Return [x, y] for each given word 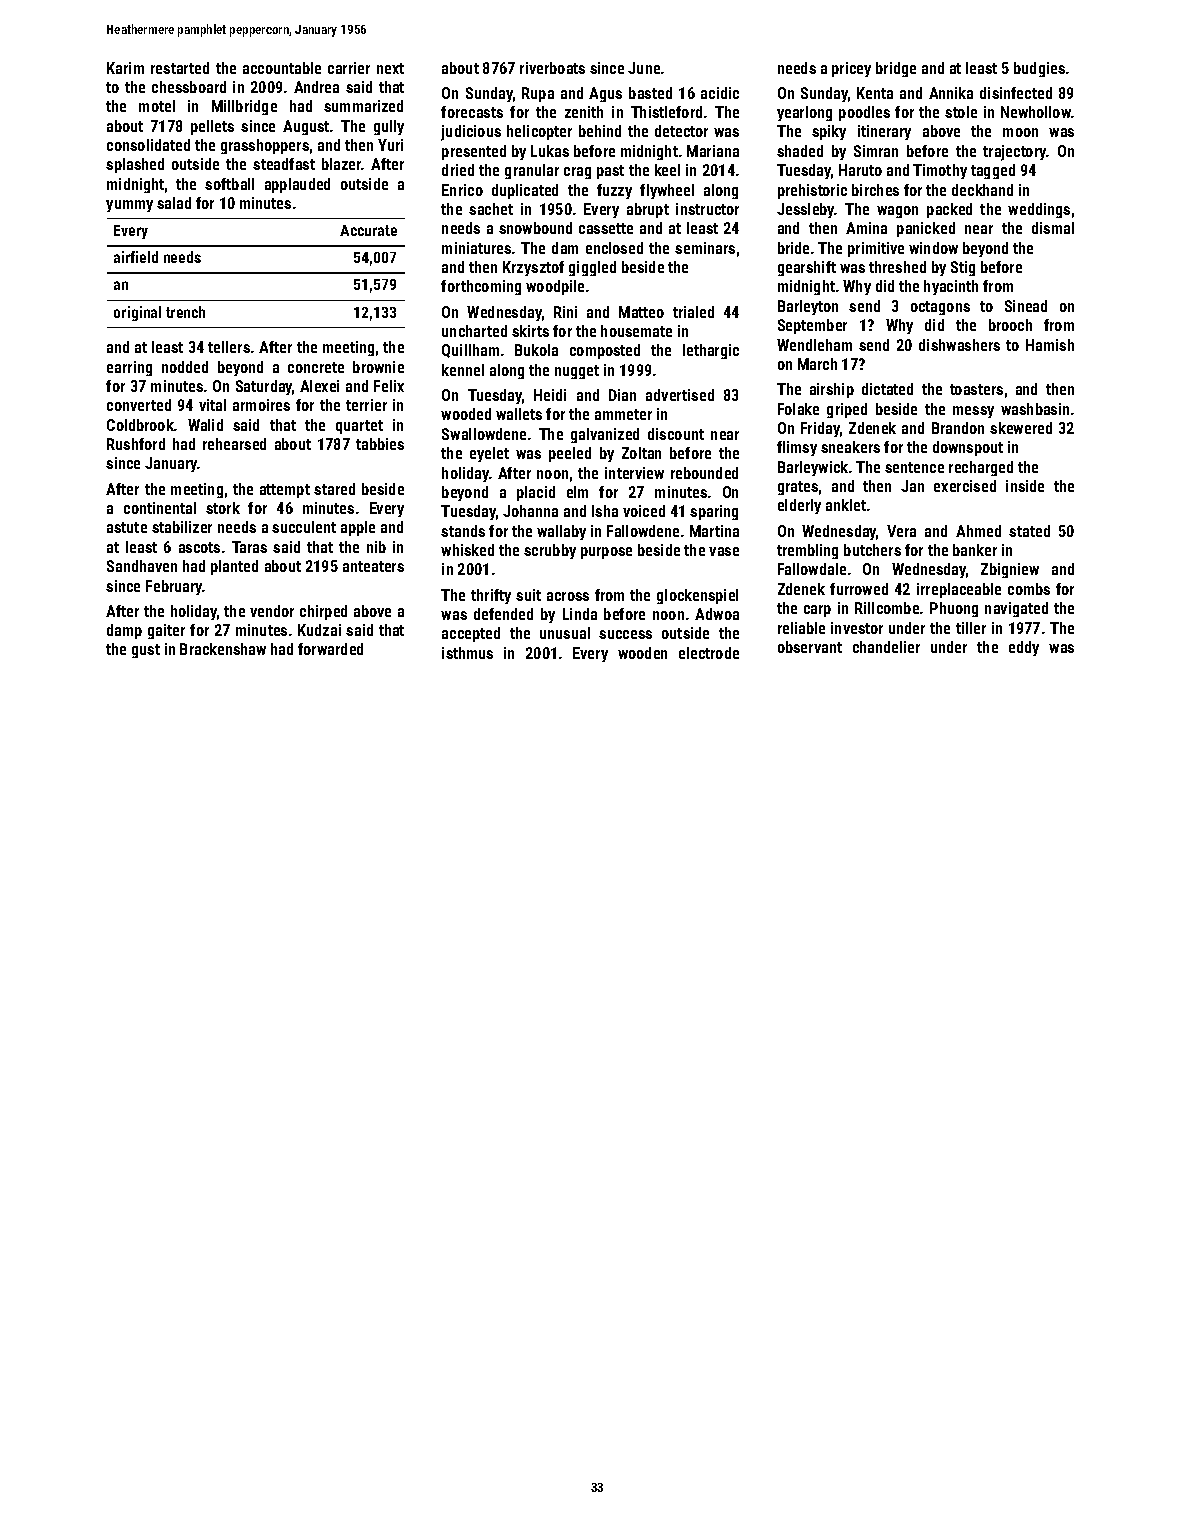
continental [160, 508]
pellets [212, 127]
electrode [709, 653]
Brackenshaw [223, 649]
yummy [129, 206]
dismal [1053, 228]
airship [832, 390]
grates [798, 488]
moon [1020, 132]
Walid [205, 425]
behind [600, 131]
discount [676, 434]
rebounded [704, 473]
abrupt [648, 210]
